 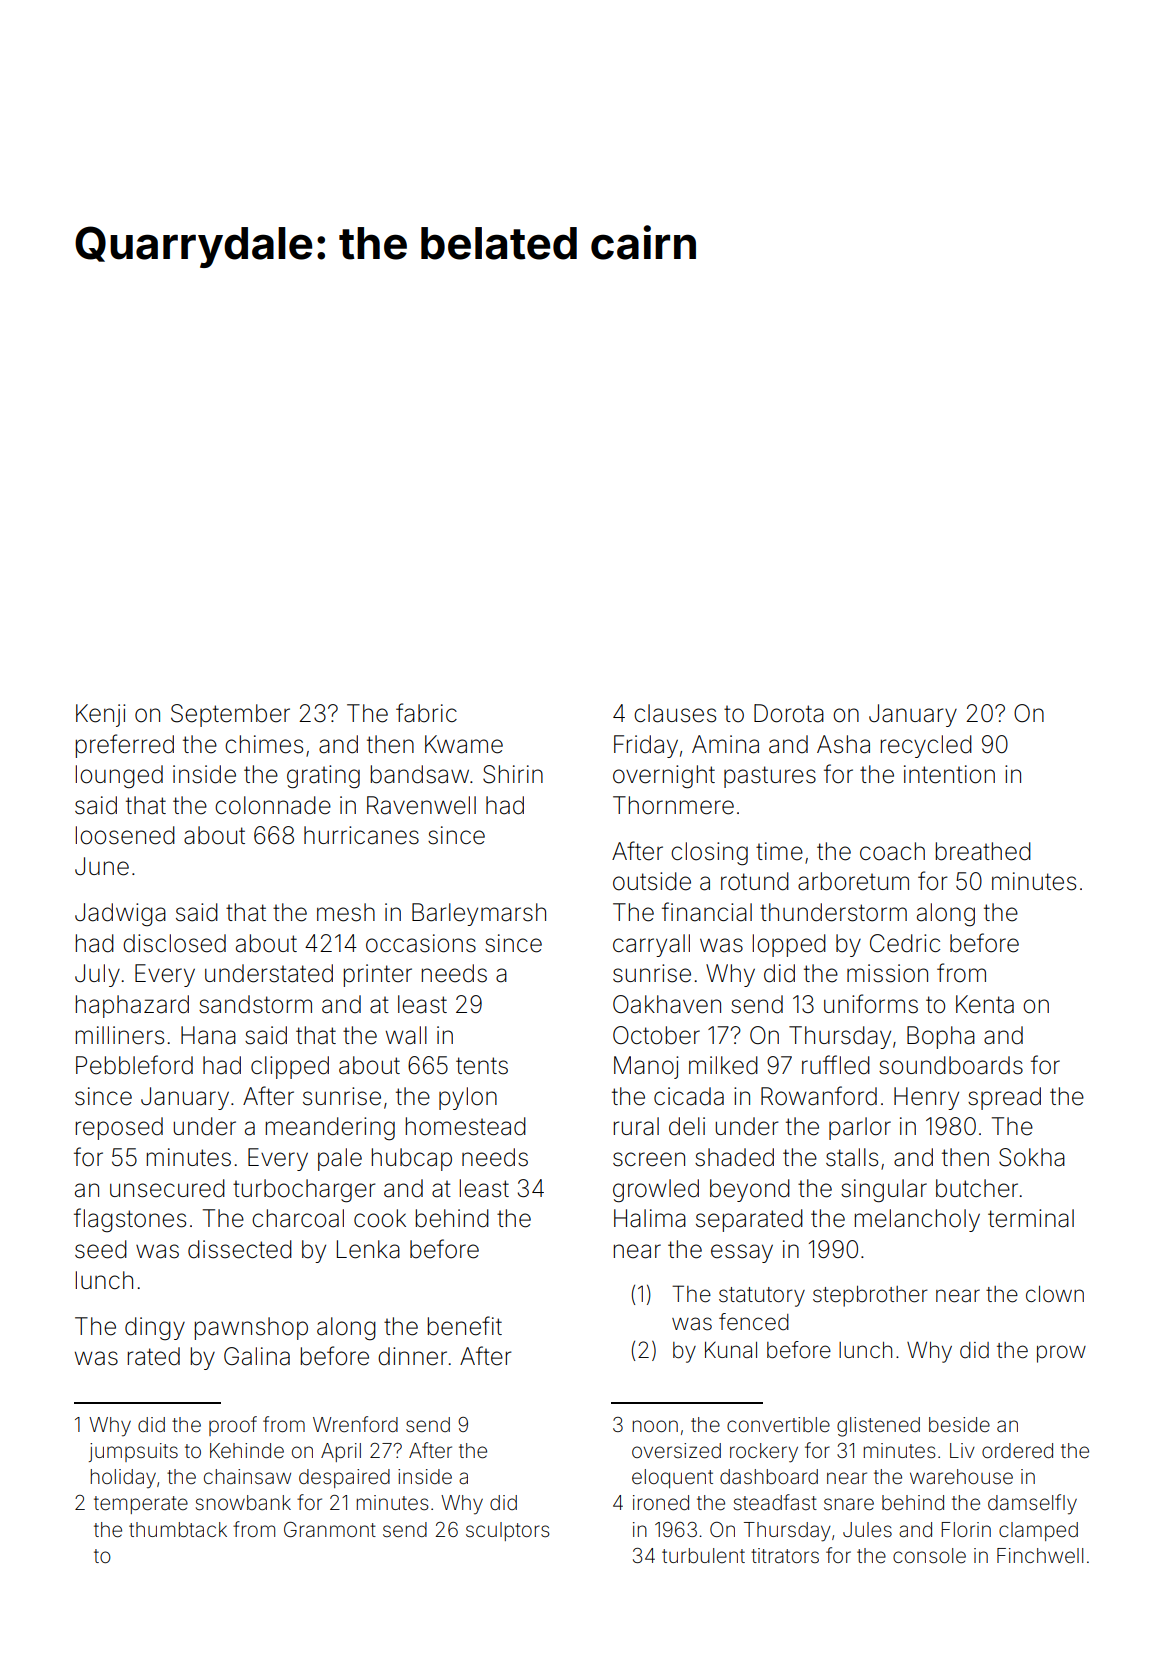 What do you see at coordinates (355, 1424) in the screenshot?
I see `Wrenford` at bounding box center [355, 1424].
